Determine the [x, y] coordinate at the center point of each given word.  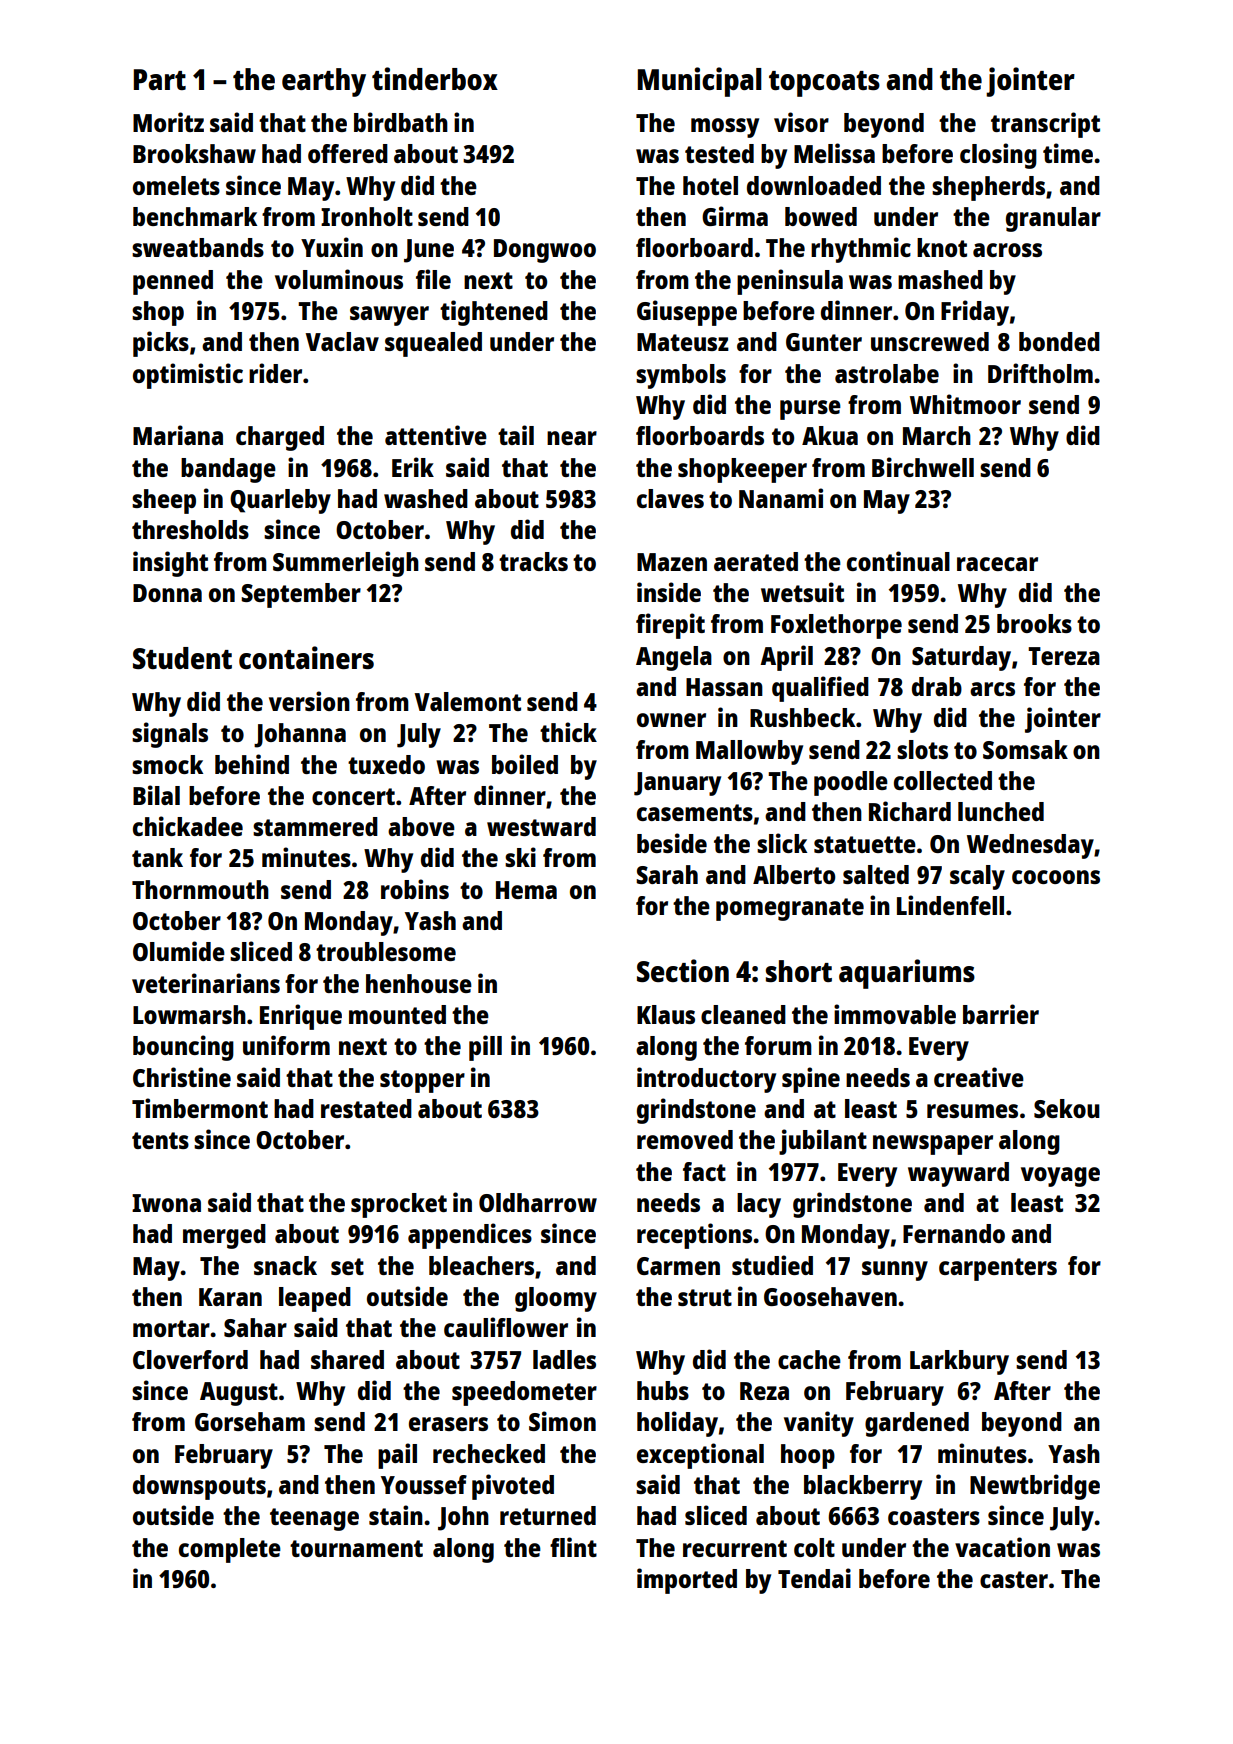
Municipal [700, 82]
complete [230, 1550]
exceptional [700, 1456]
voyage [1060, 1177]
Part [160, 79]
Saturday [961, 658]
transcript [1045, 125]
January [677, 784]
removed [685, 1139]
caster [1014, 1579]
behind [252, 764]
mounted [397, 1014]
